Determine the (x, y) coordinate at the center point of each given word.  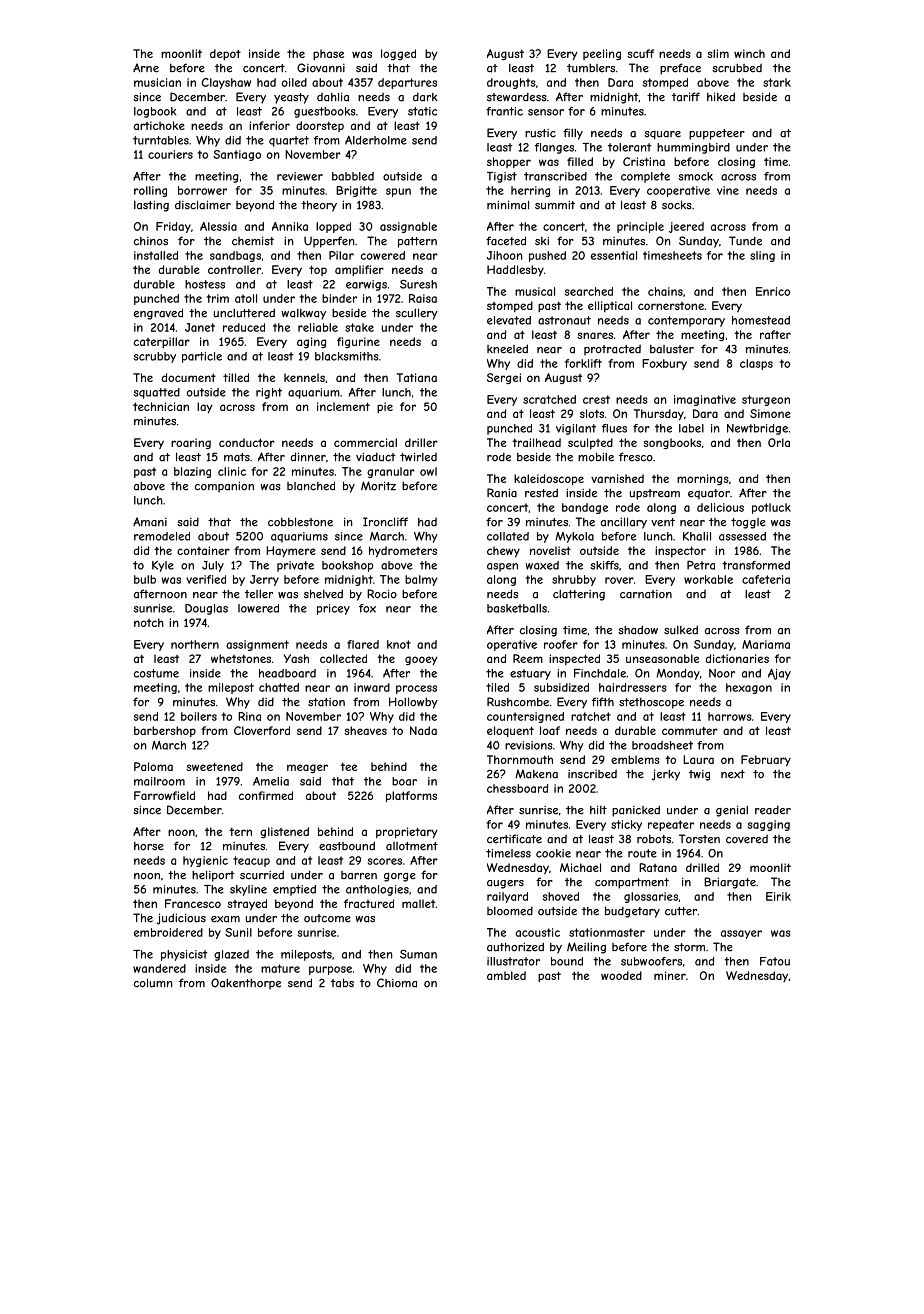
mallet (418, 903)
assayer (741, 934)
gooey (421, 661)
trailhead (536, 442)
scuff (640, 53)
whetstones (241, 658)
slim (718, 53)
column (153, 983)
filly (573, 134)
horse (149, 846)
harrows (730, 716)
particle (202, 357)
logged (398, 54)
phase (328, 54)
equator (709, 494)
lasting (151, 206)
